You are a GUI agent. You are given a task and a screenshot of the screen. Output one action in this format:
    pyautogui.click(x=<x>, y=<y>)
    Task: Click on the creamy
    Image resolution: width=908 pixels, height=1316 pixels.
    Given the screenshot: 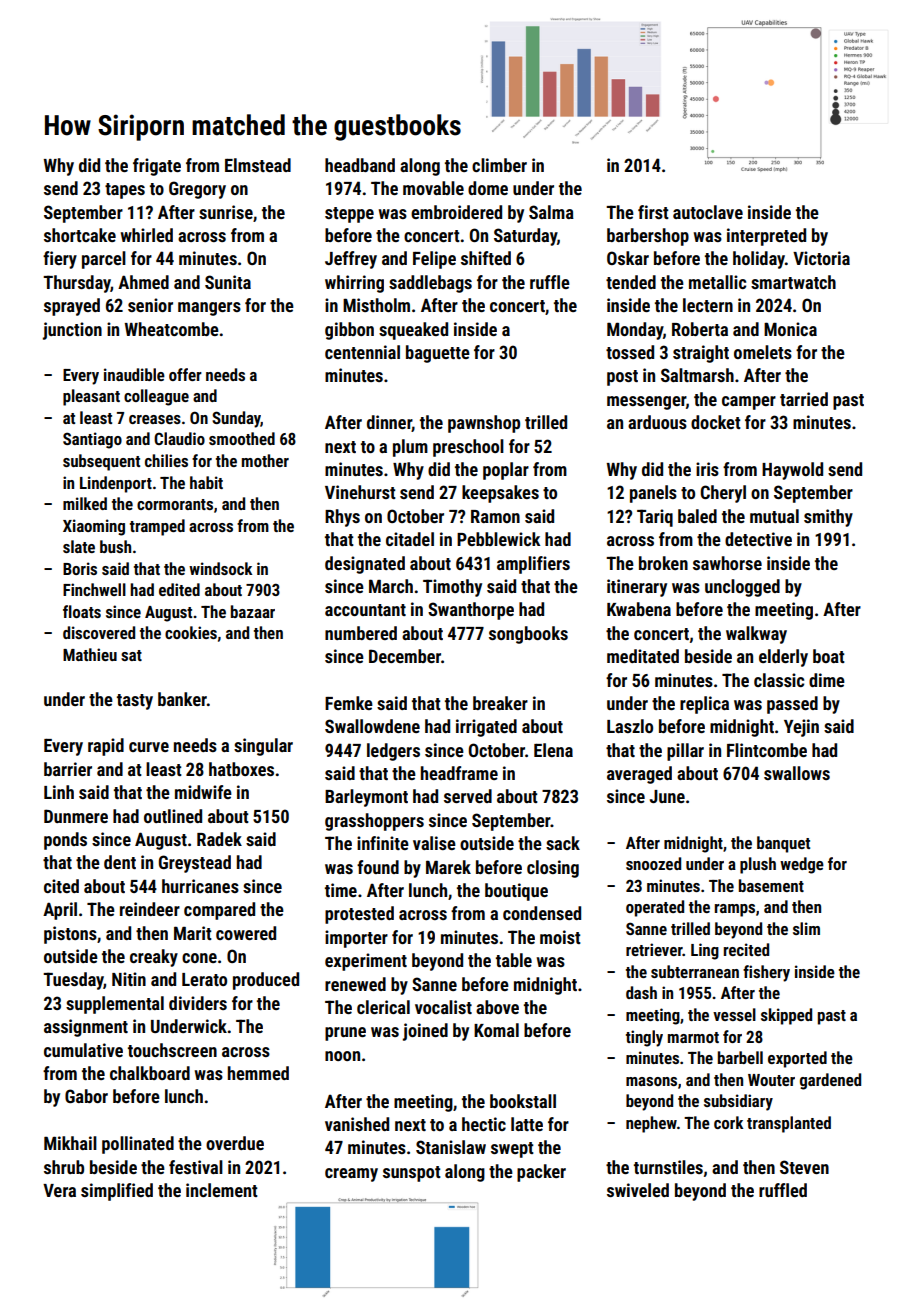 What is the action you would take?
    pyautogui.click(x=351, y=1175)
